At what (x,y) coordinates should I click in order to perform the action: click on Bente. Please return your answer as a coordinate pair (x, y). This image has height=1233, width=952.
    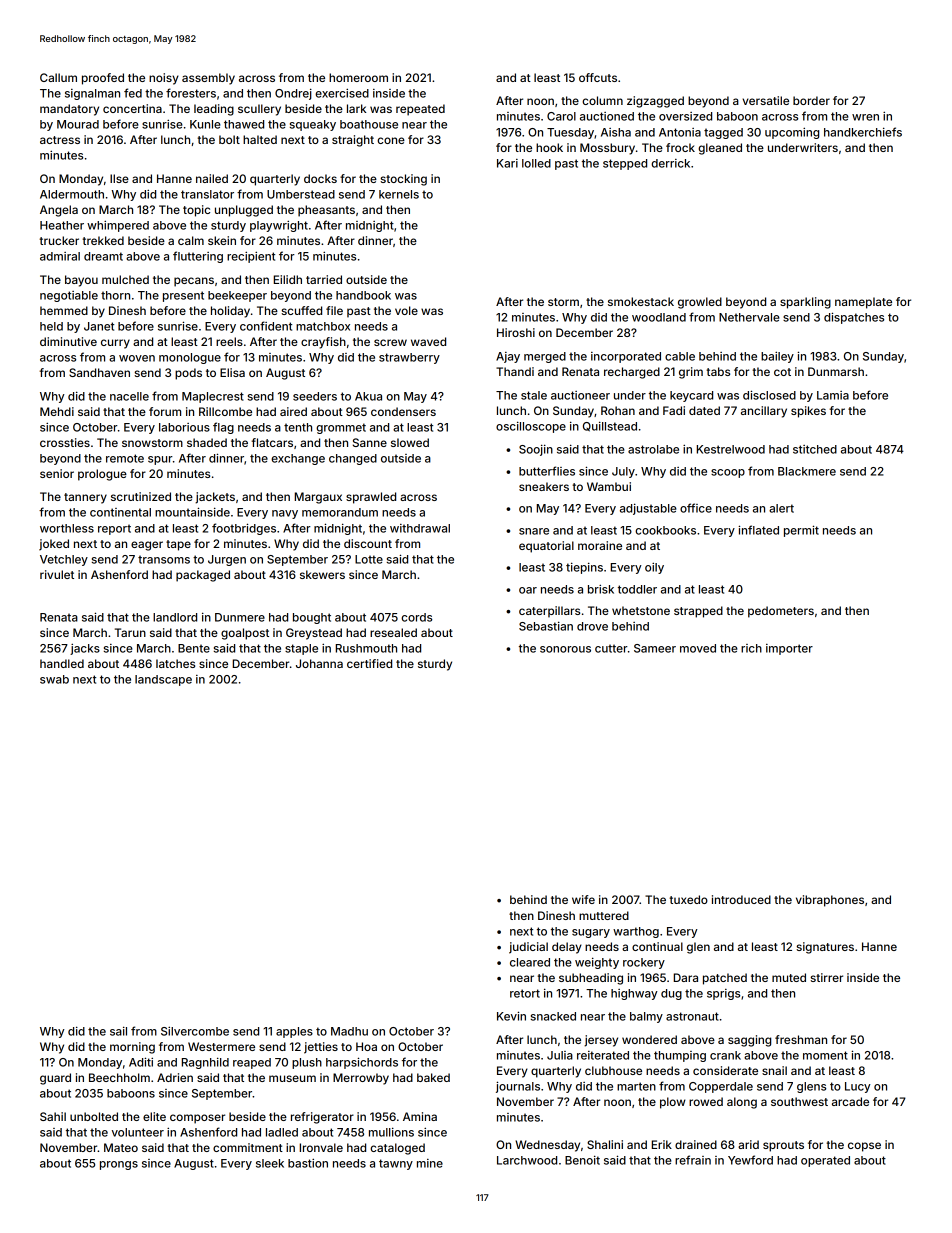
    Looking at the image, I should click on (194, 648).
